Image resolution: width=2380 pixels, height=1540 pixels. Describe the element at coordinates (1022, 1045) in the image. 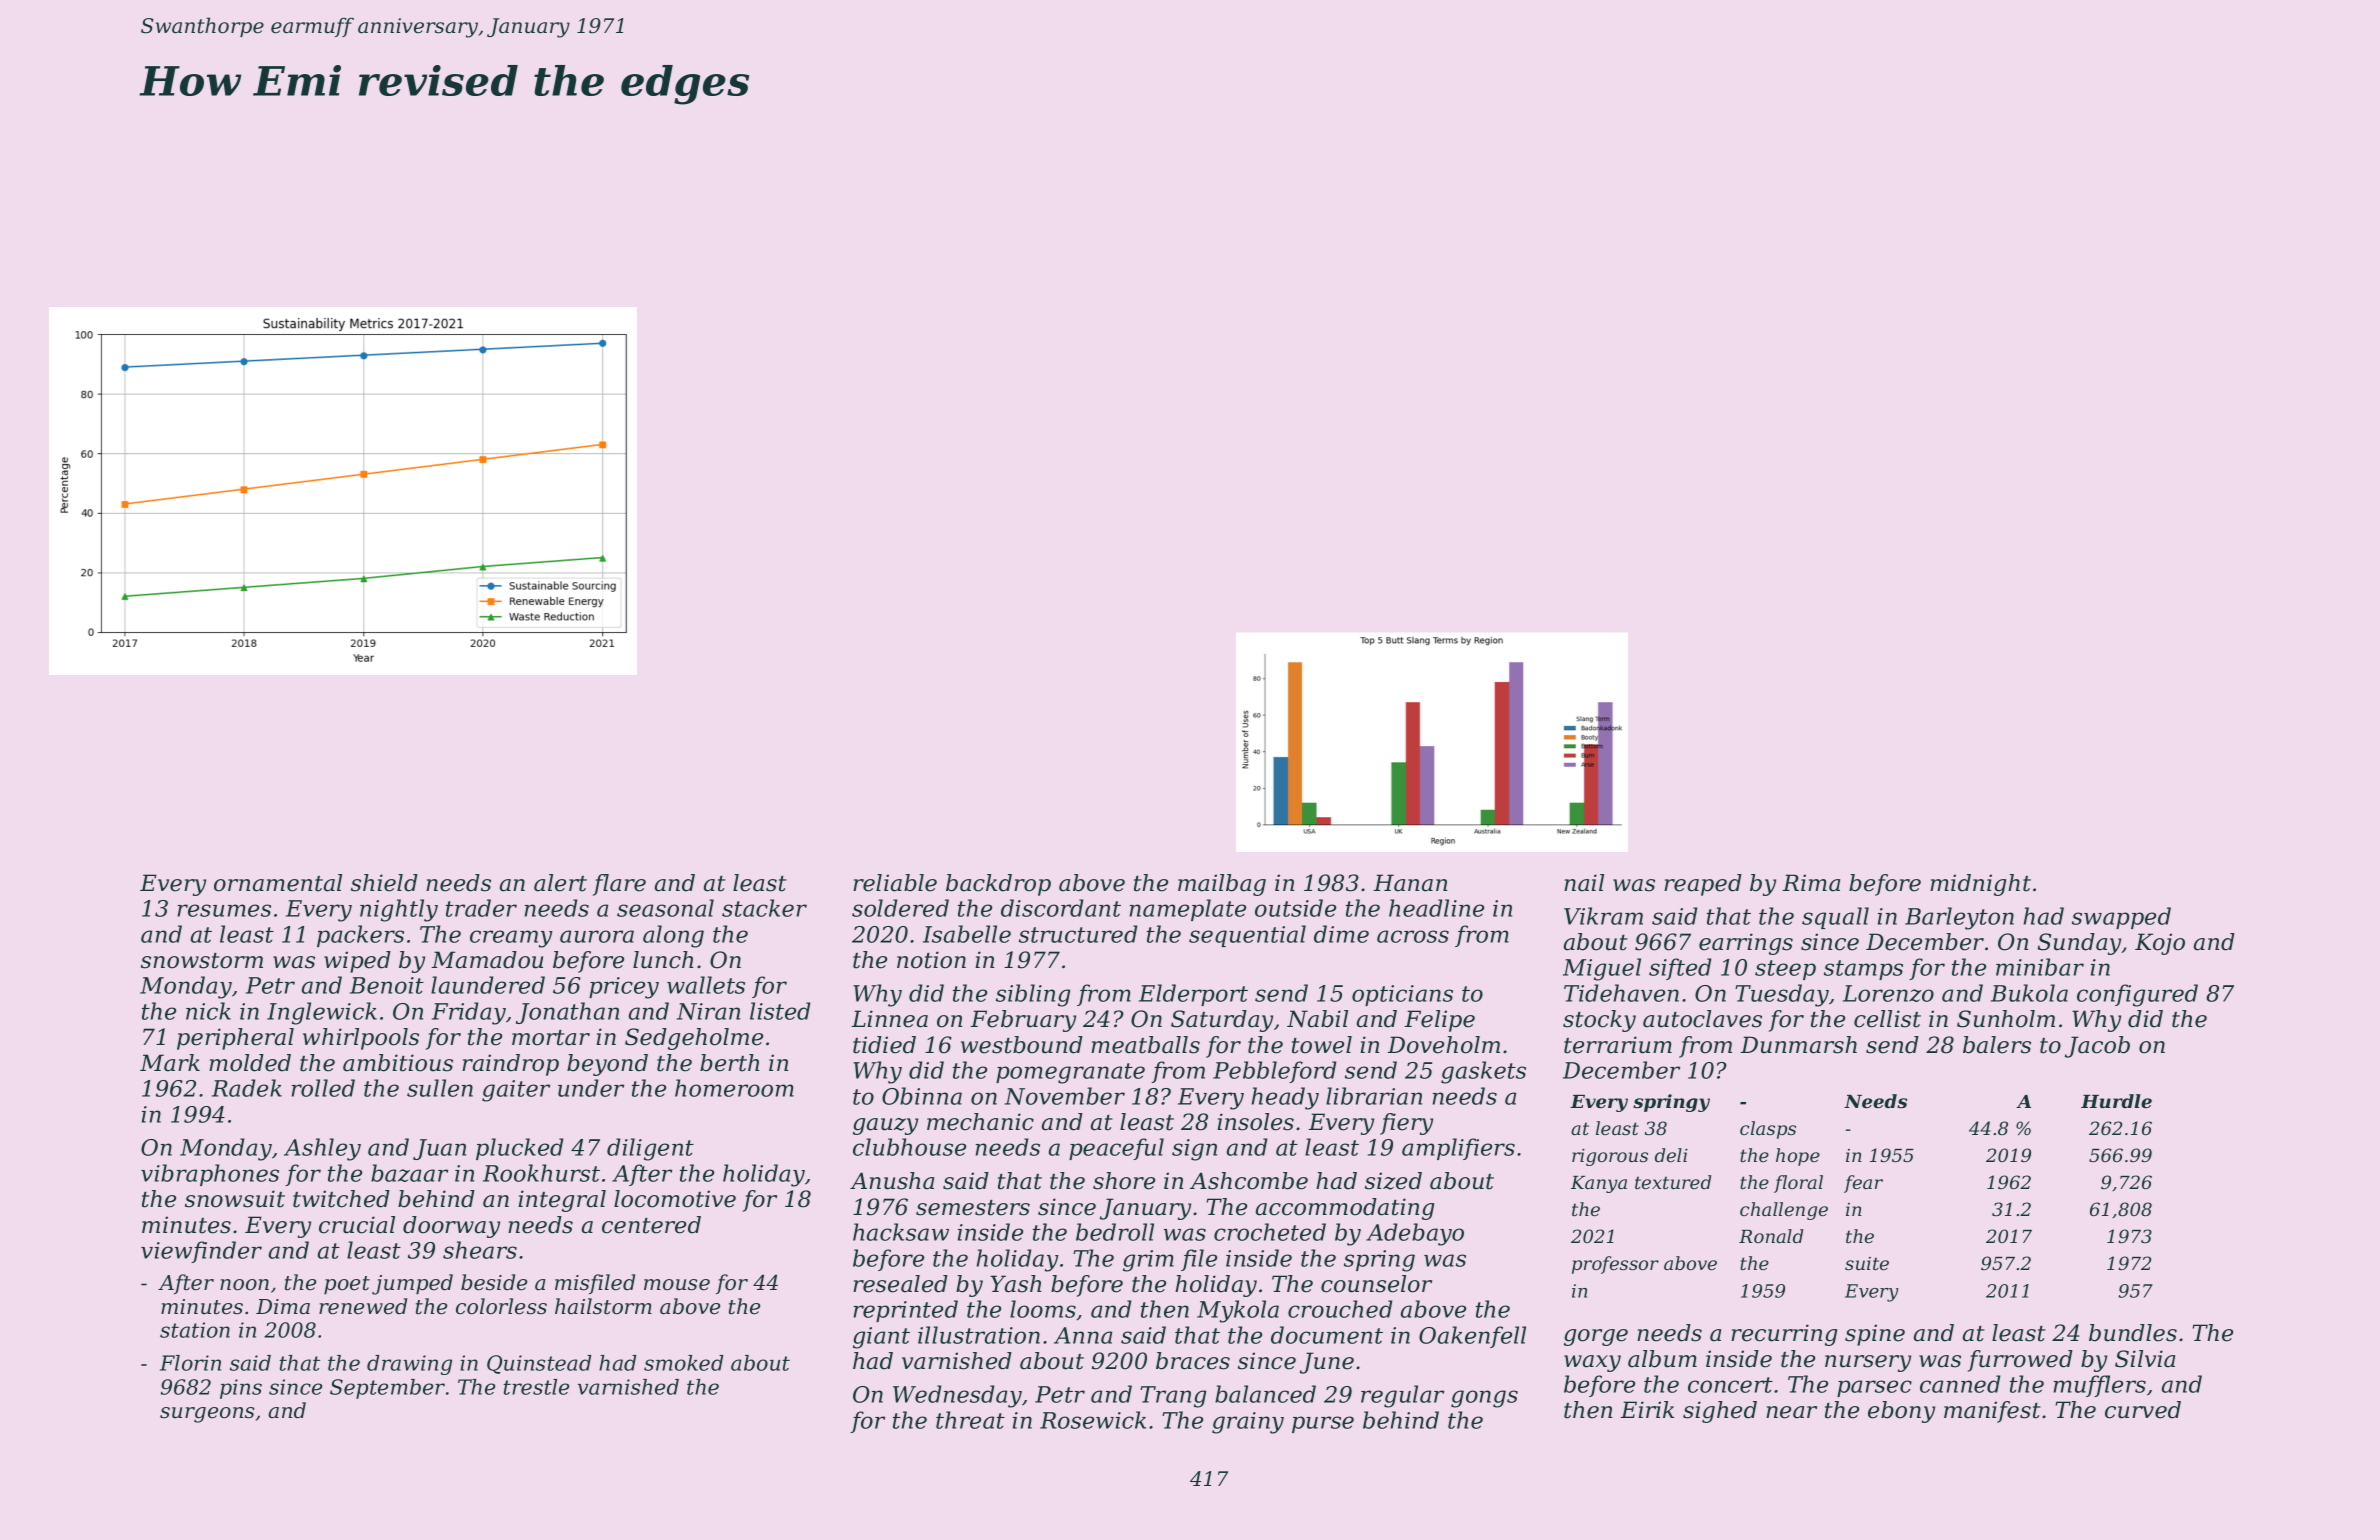

I see `westbound` at that location.
